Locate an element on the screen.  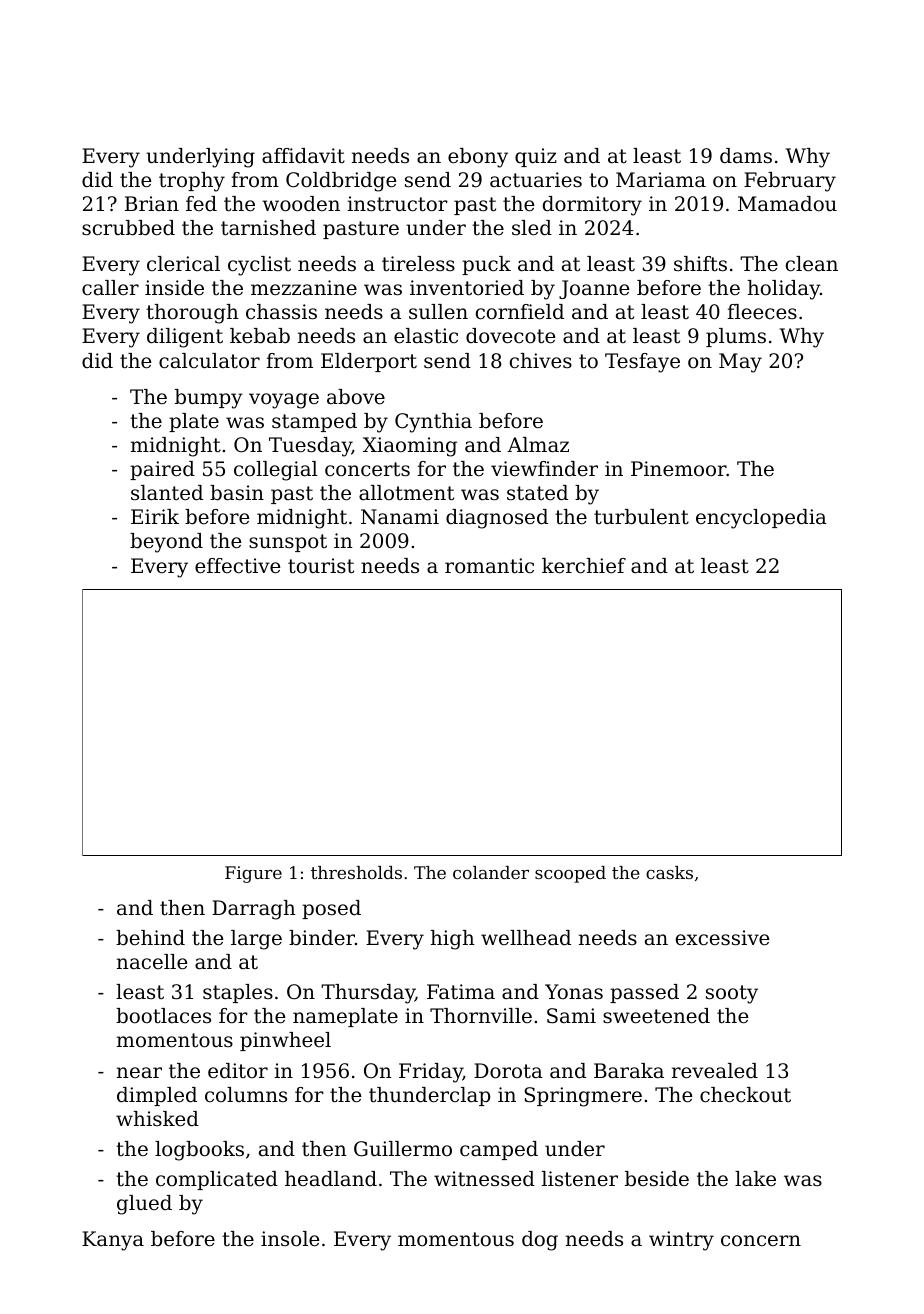
Friday is located at coordinates (431, 1073).
